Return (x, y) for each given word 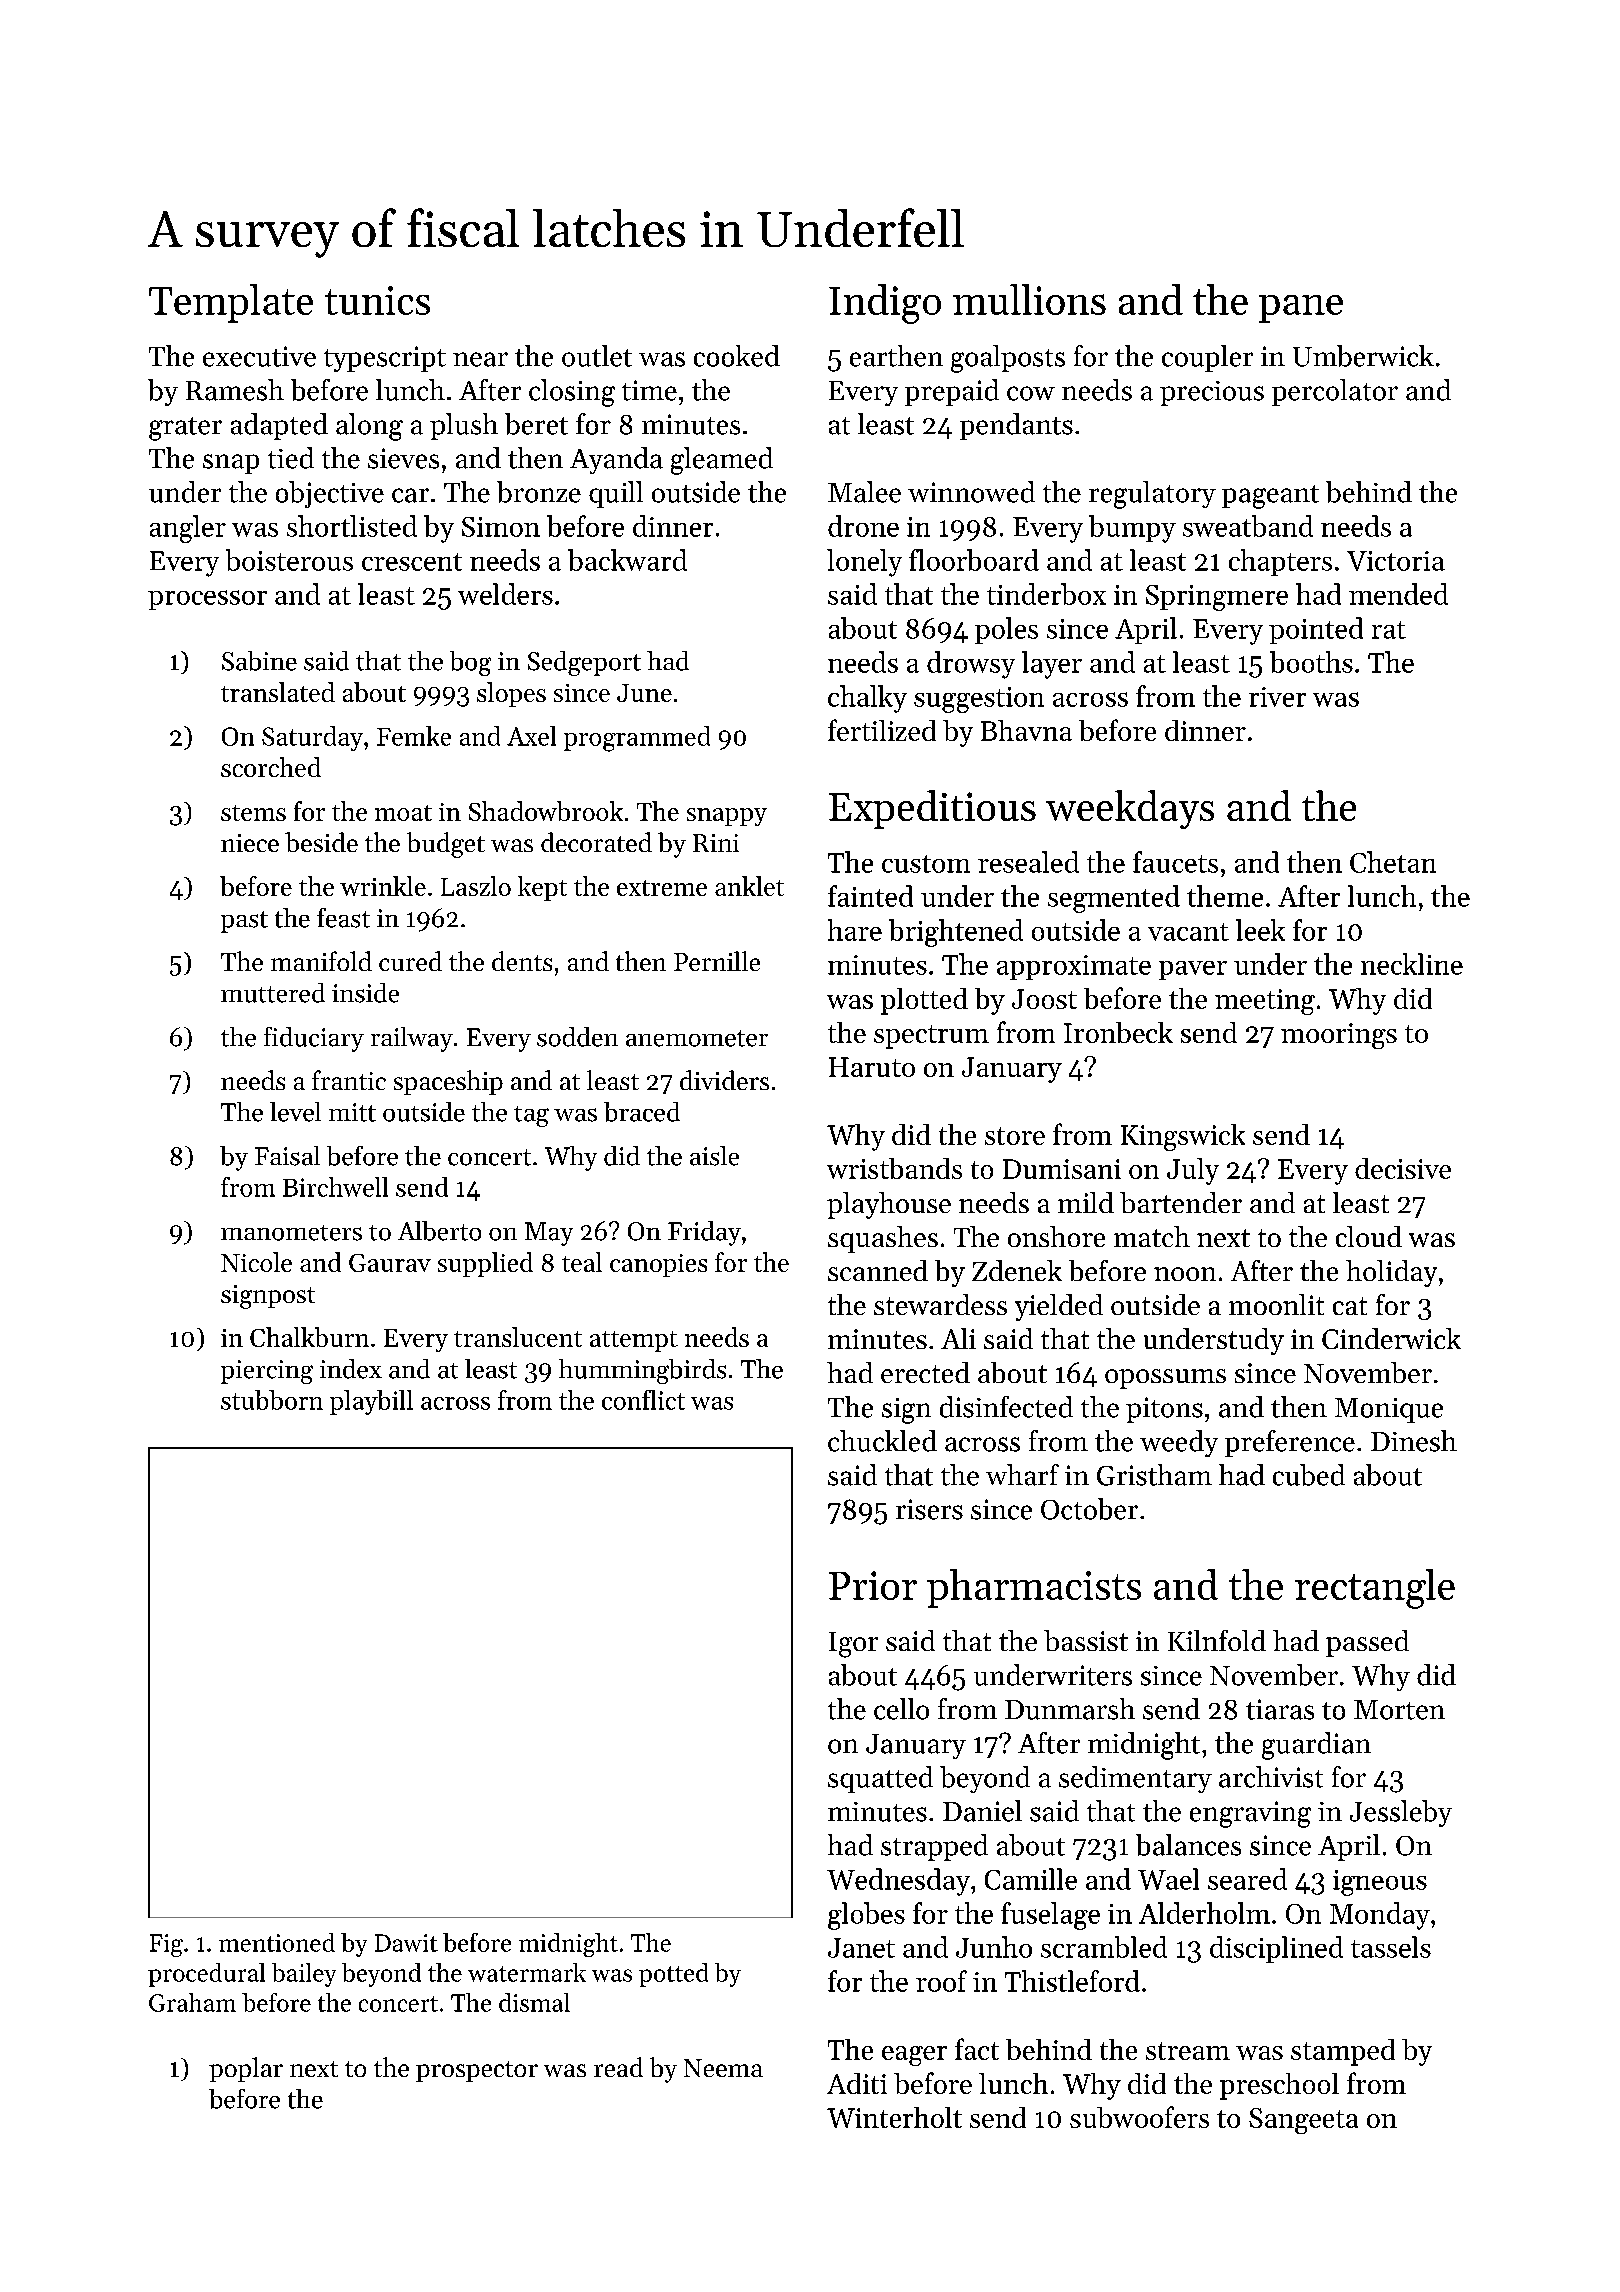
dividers (724, 1080)
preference (1290, 1443)
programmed (637, 739)
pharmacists (1034, 1588)
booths (1311, 662)
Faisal (287, 1156)
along (369, 427)
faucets (1175, 862)
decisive (1403, 1168)
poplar (246, 2069)
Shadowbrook (546, 811)
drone (863, 526)
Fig (166, 1945)
